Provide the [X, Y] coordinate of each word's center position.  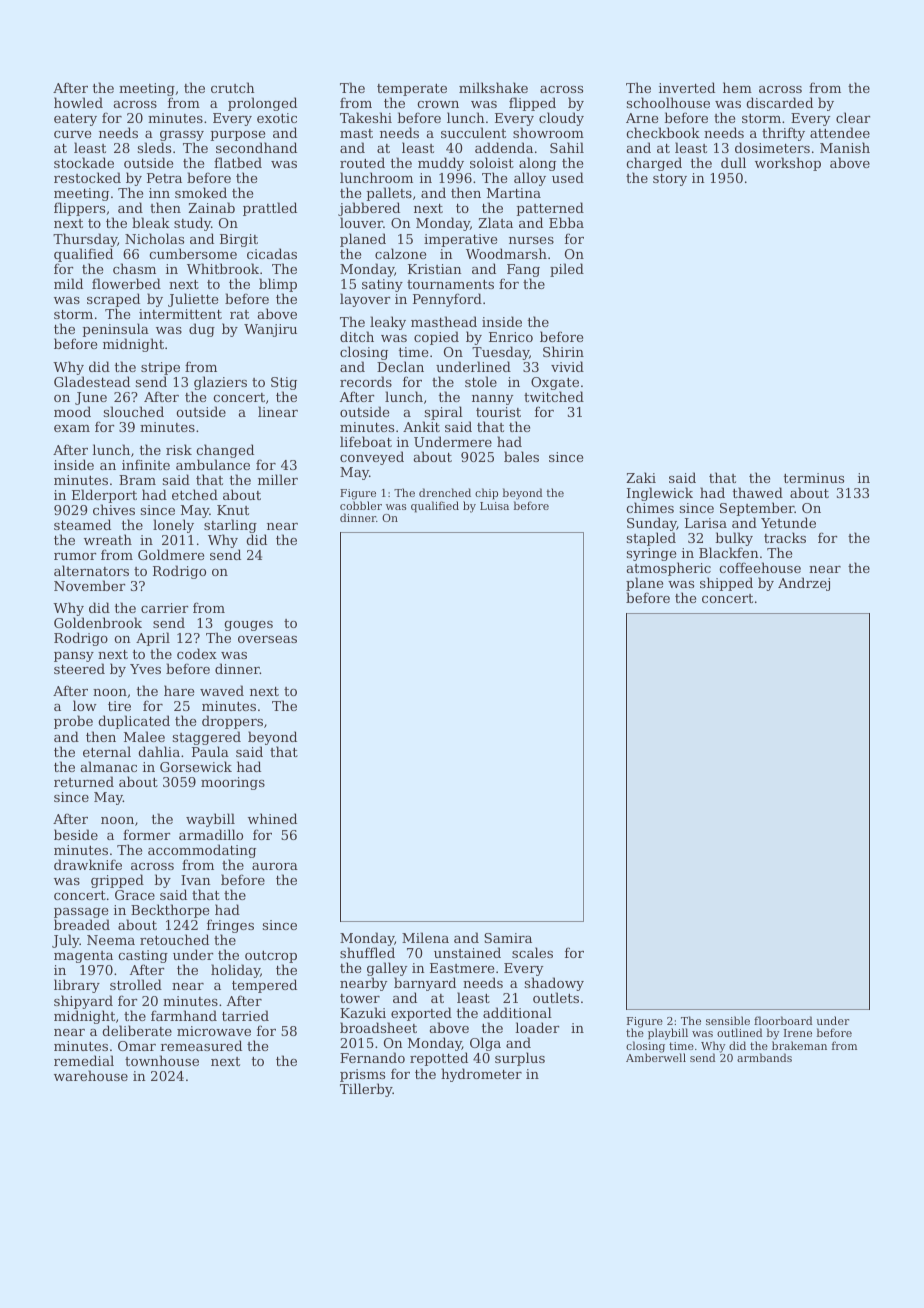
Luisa [494, 506]
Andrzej [804, 584]
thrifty [783, 134]
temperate [412, 90]
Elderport [104, 496]
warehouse [91, 1075]
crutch [233, 87]
